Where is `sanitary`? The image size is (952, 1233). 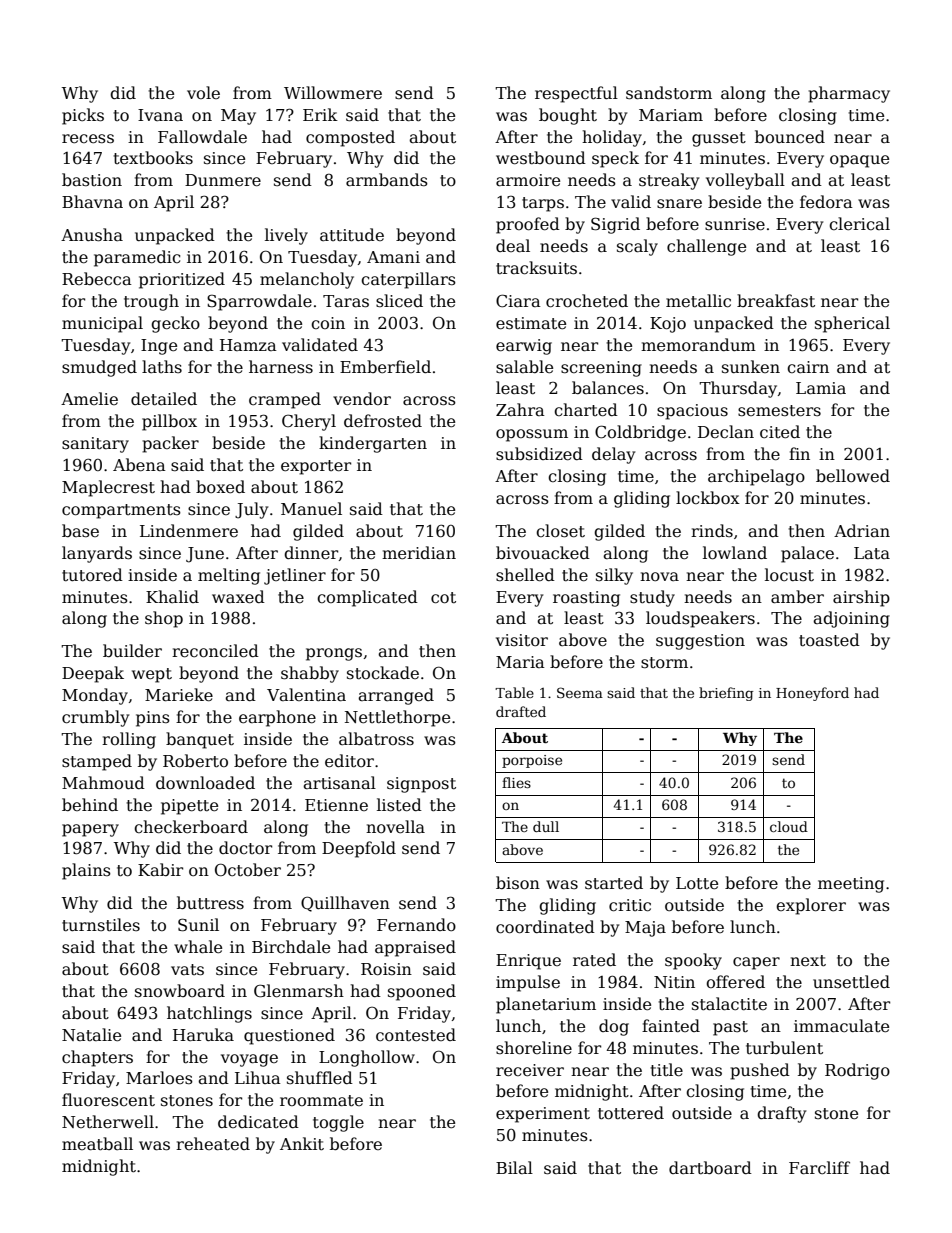
sanitary is located at coordinates (95, 445).
